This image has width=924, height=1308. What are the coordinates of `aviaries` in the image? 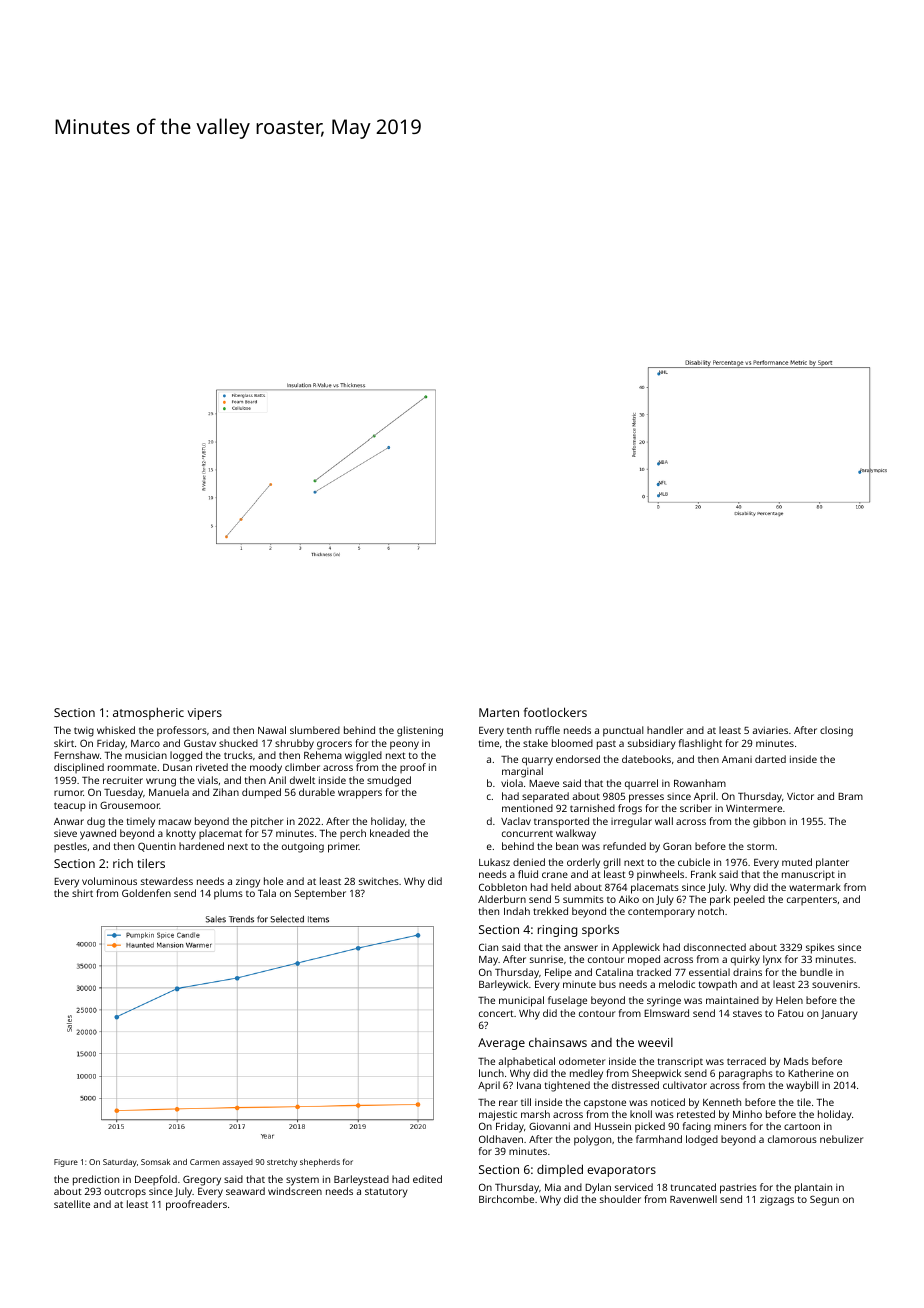 It's located at (770, 730).
